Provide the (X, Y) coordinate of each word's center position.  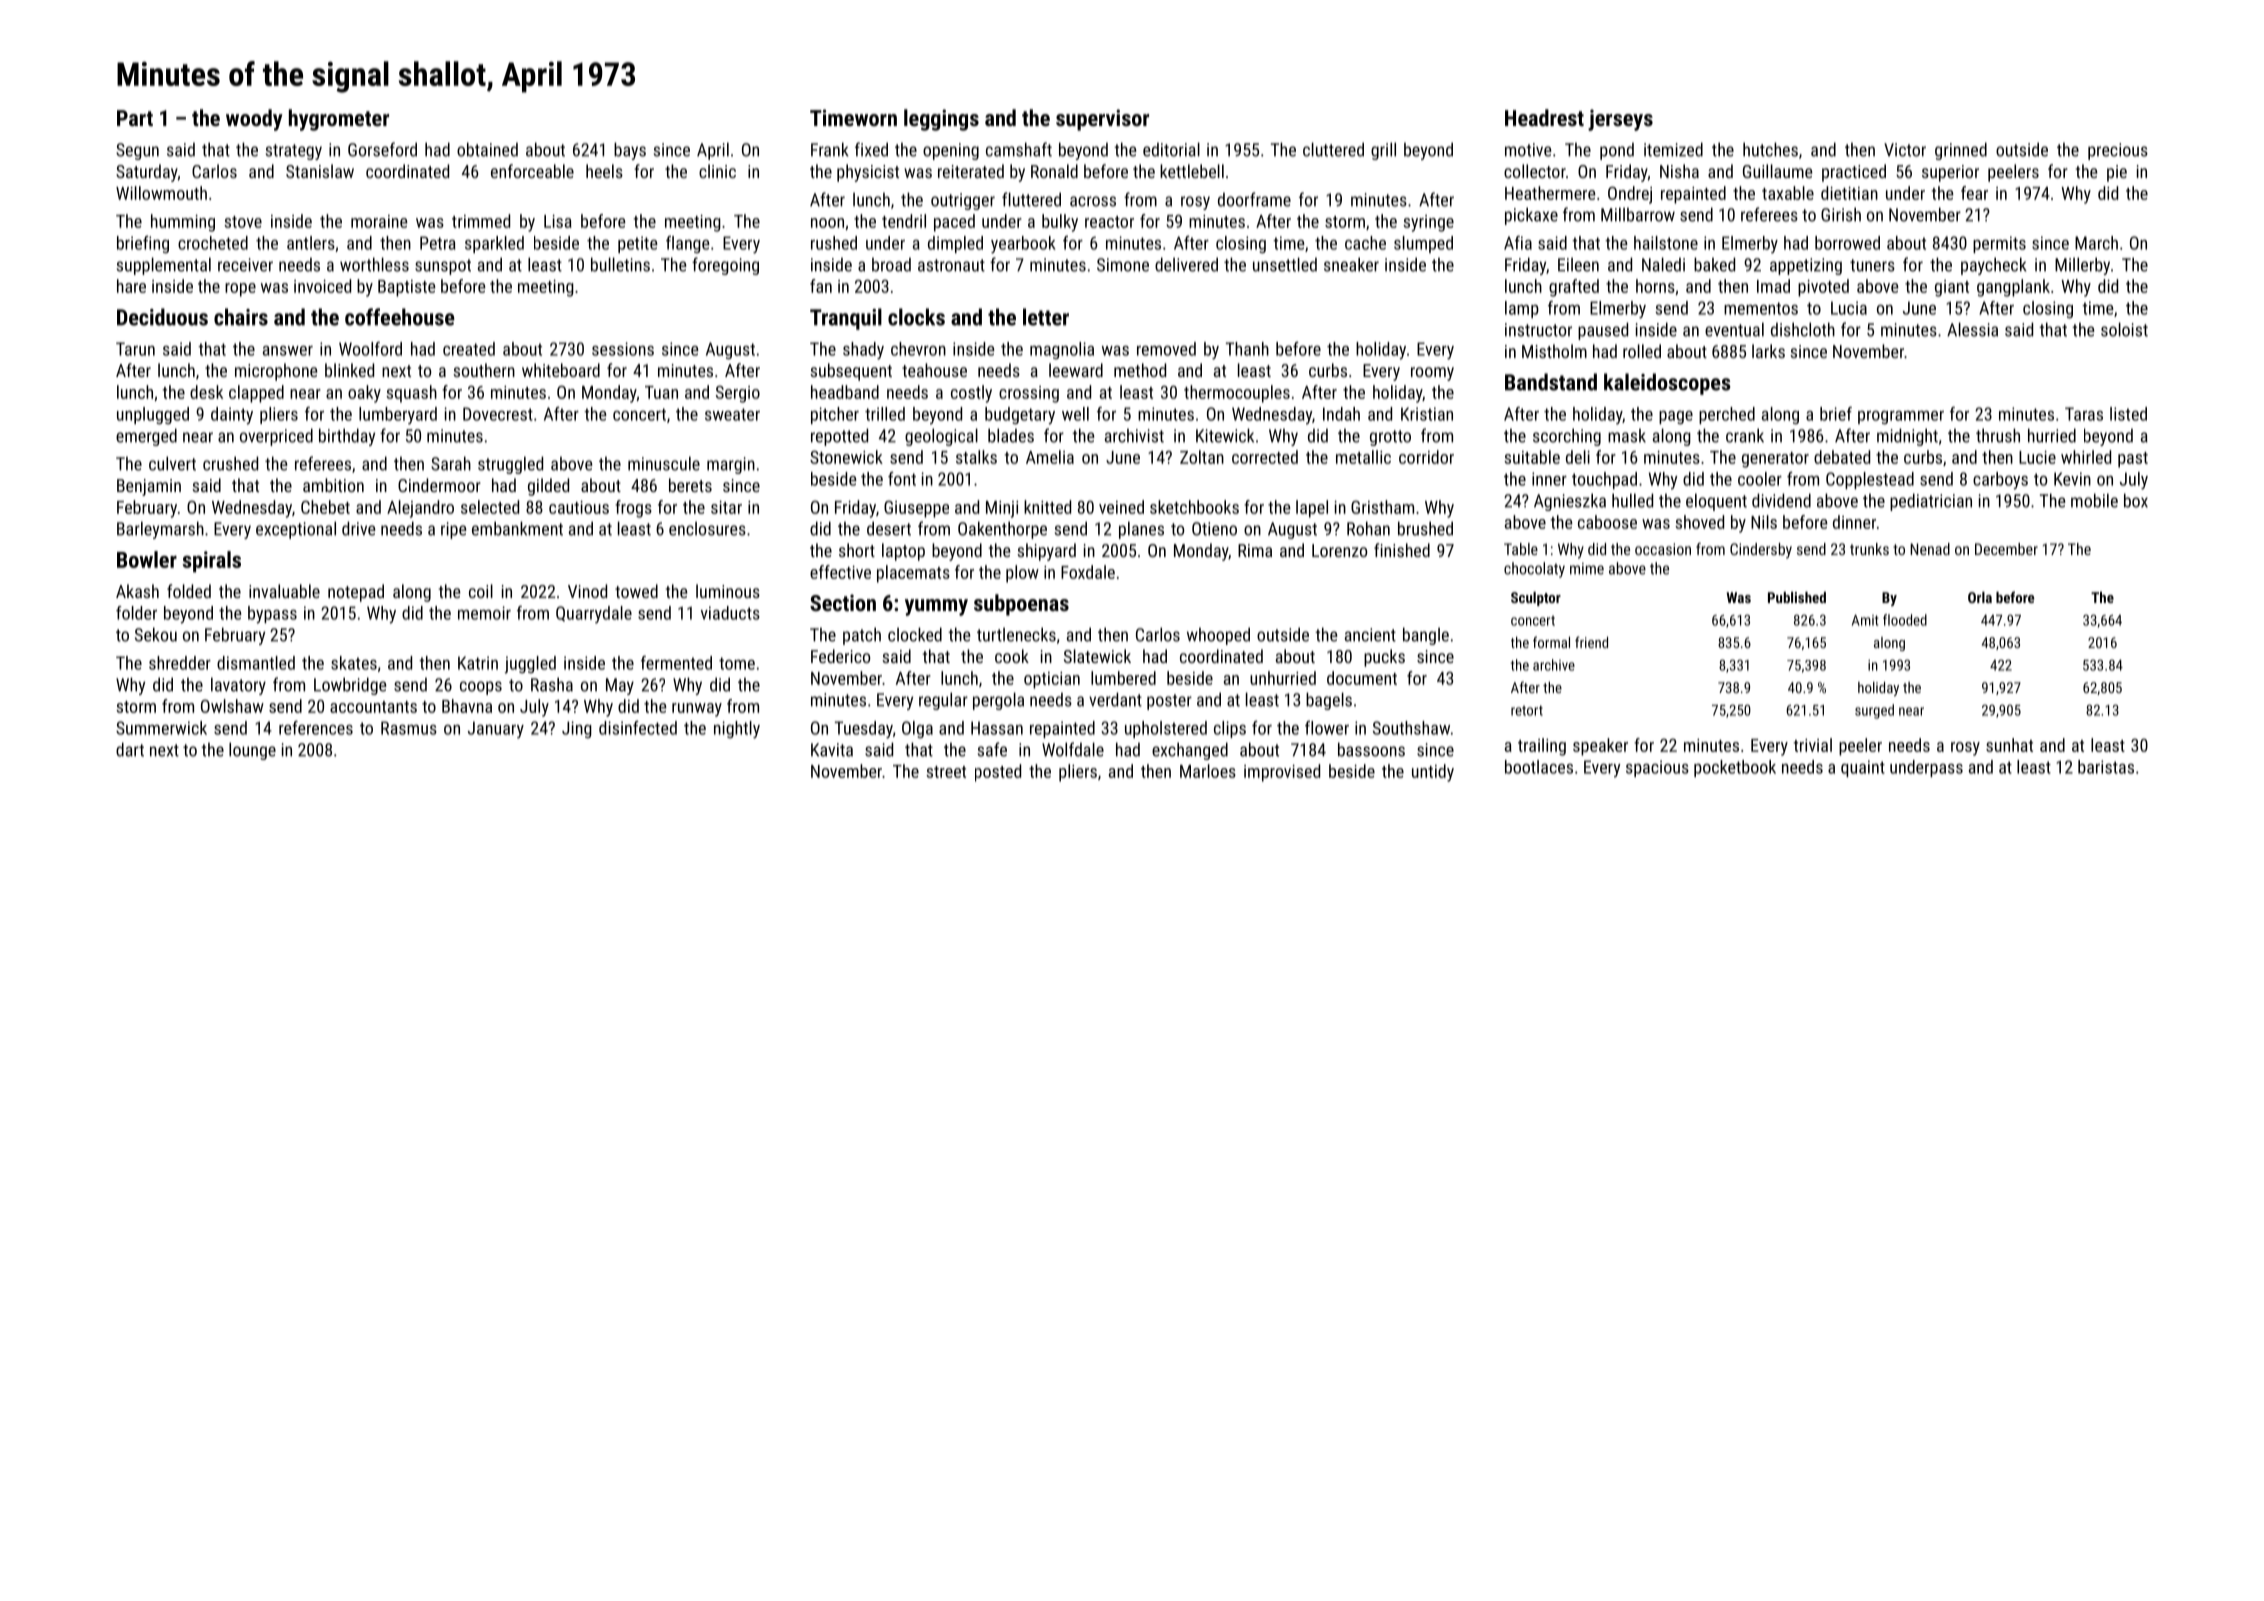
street (946, 772)
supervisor (1102, 120)
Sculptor (1536, 599)
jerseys (1620, 120)
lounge (252, 751)
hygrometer (339, 120)
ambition (333, 485)
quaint (1863, 768)
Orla (1980, 597)
